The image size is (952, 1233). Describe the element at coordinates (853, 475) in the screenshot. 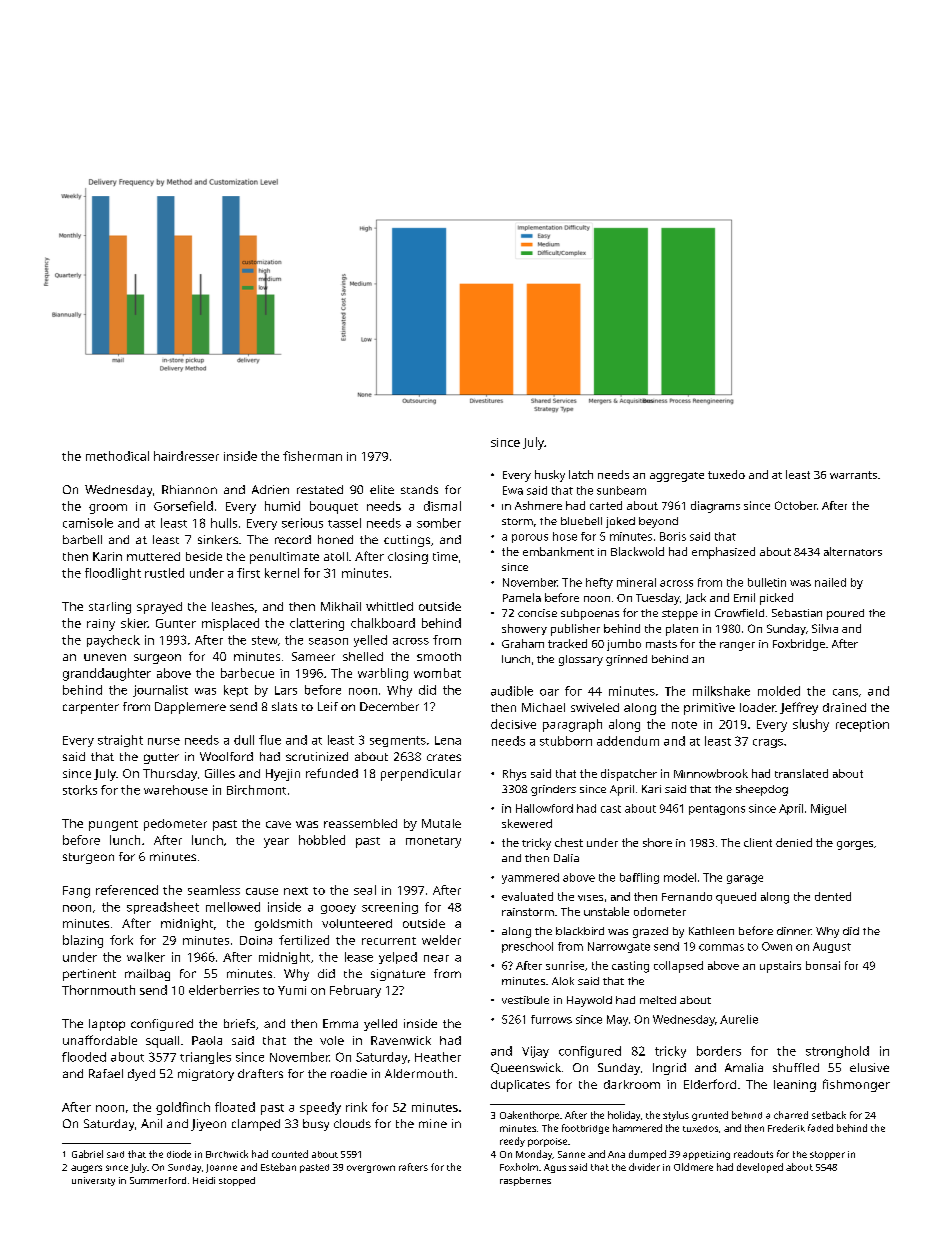

I see `warrants` at that location.
